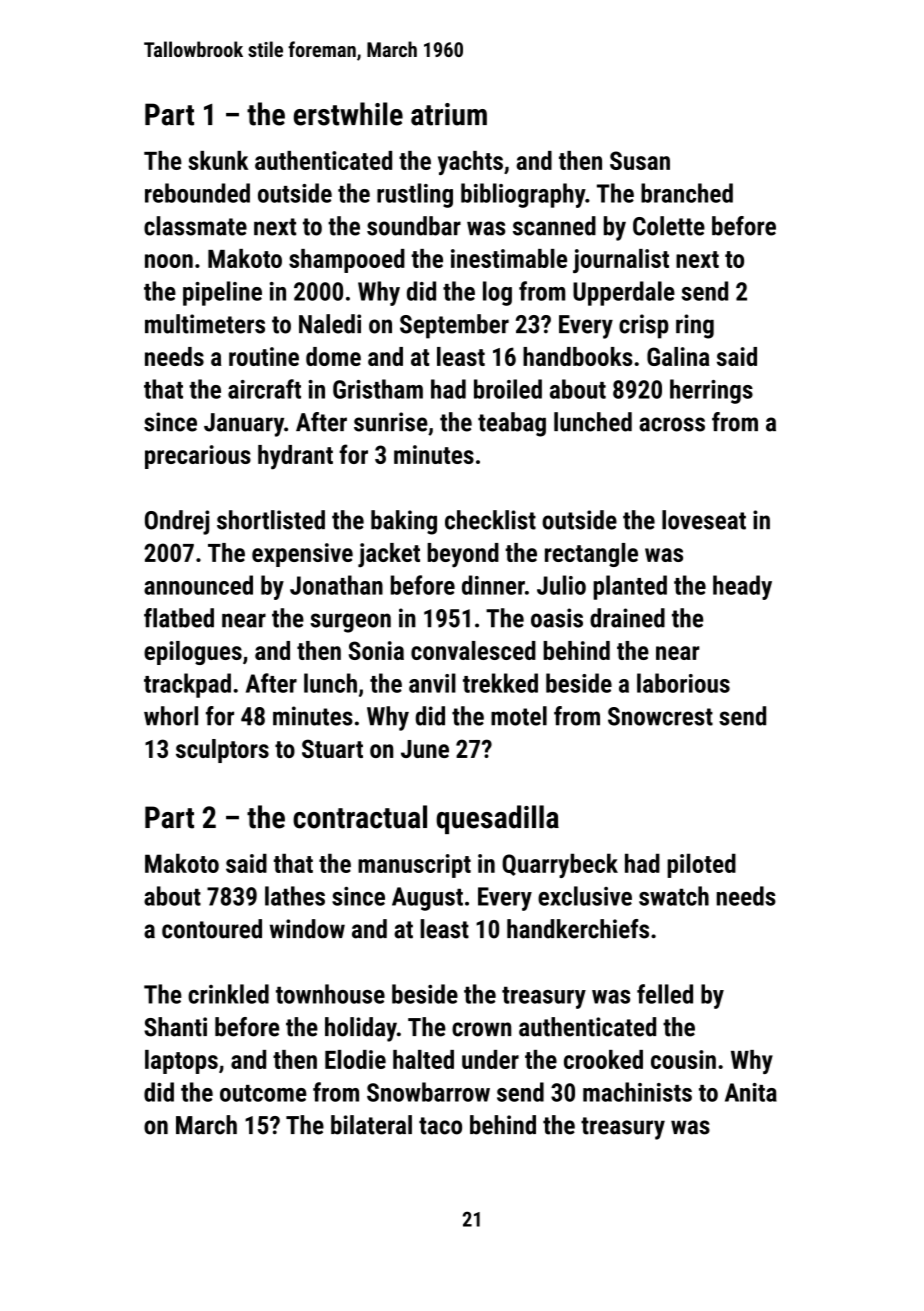  Describe the element at coordinates (271, 520) in the image. I see `shortlisted` at that location.
